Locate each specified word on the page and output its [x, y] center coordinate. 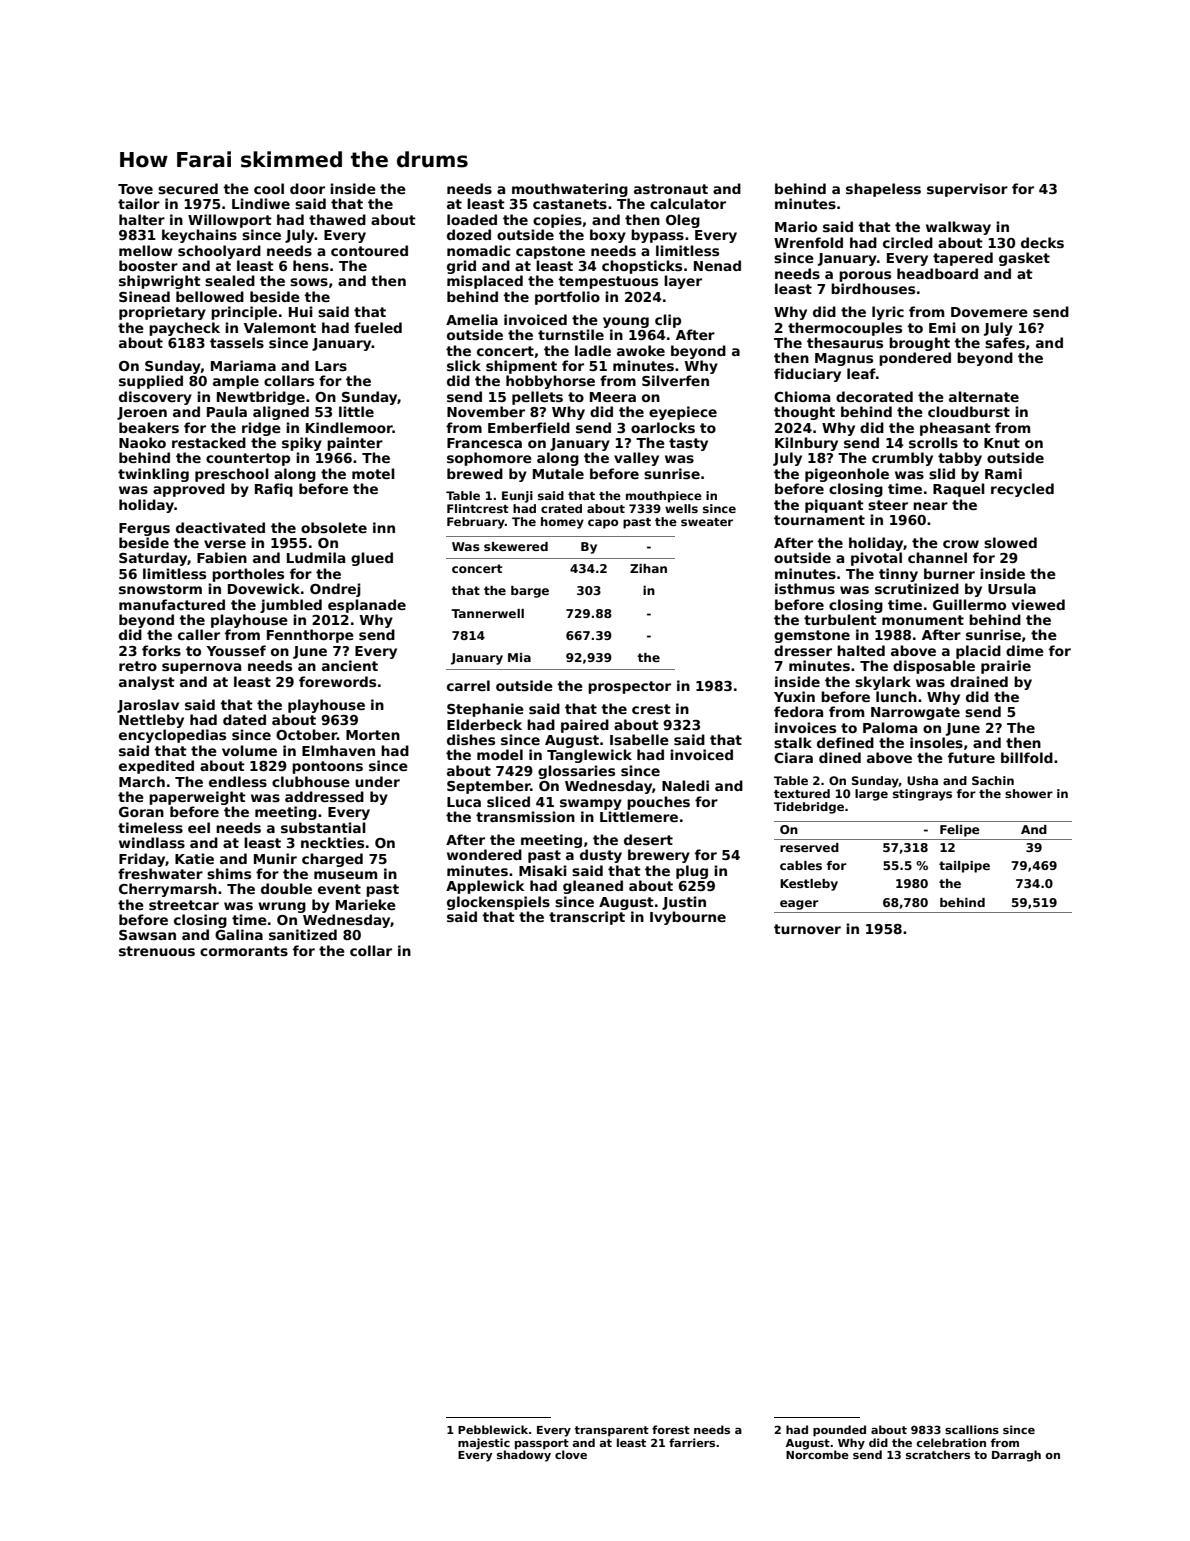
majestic [484, 1444]
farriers [692, 1442]
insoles [936, 742]
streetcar [184, 905]
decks [1042, 242]
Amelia [472, 319]
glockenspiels [498, 903]
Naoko [142, 442]
